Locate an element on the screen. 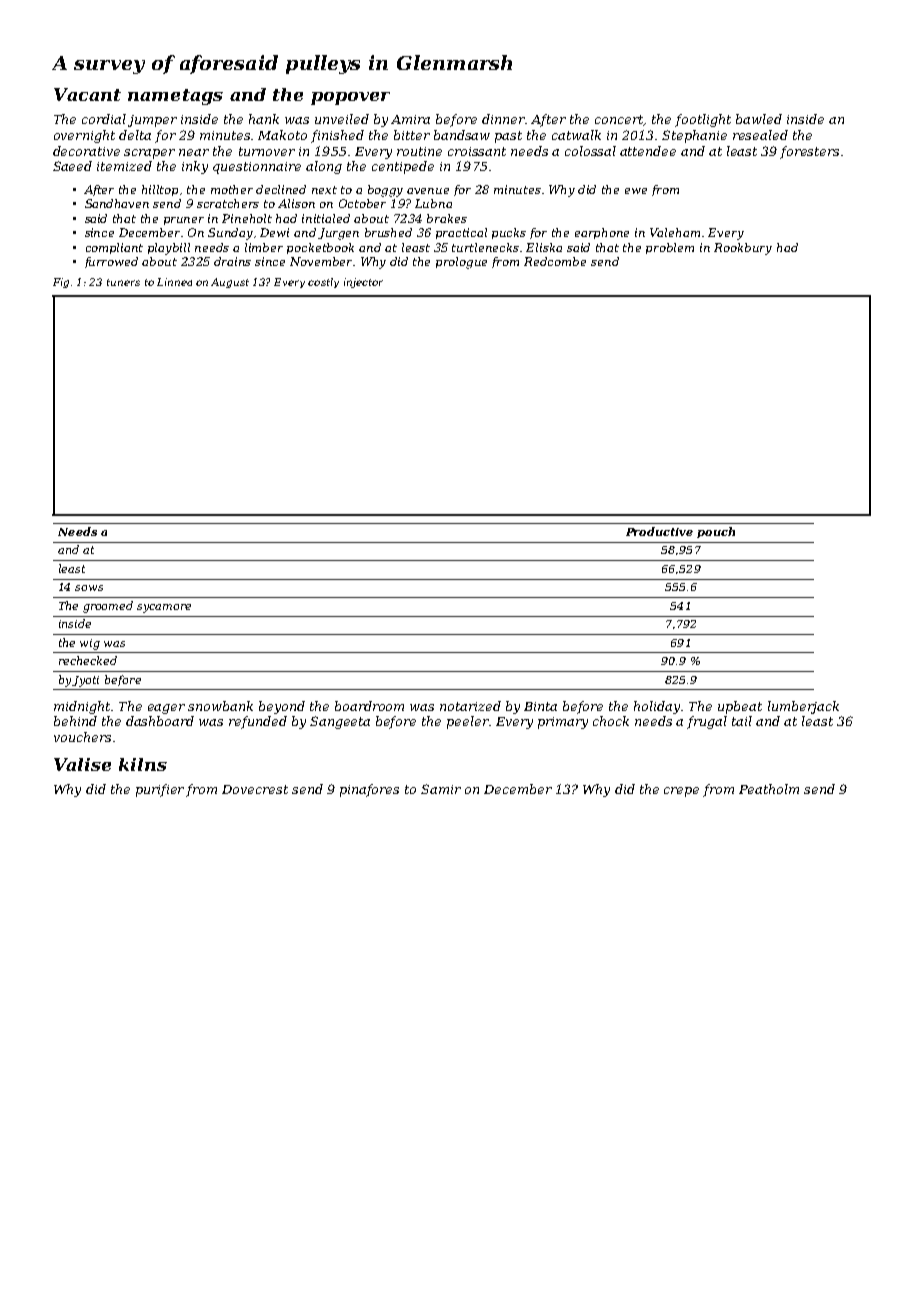  Vacant is located at coordinates (87, 94).
